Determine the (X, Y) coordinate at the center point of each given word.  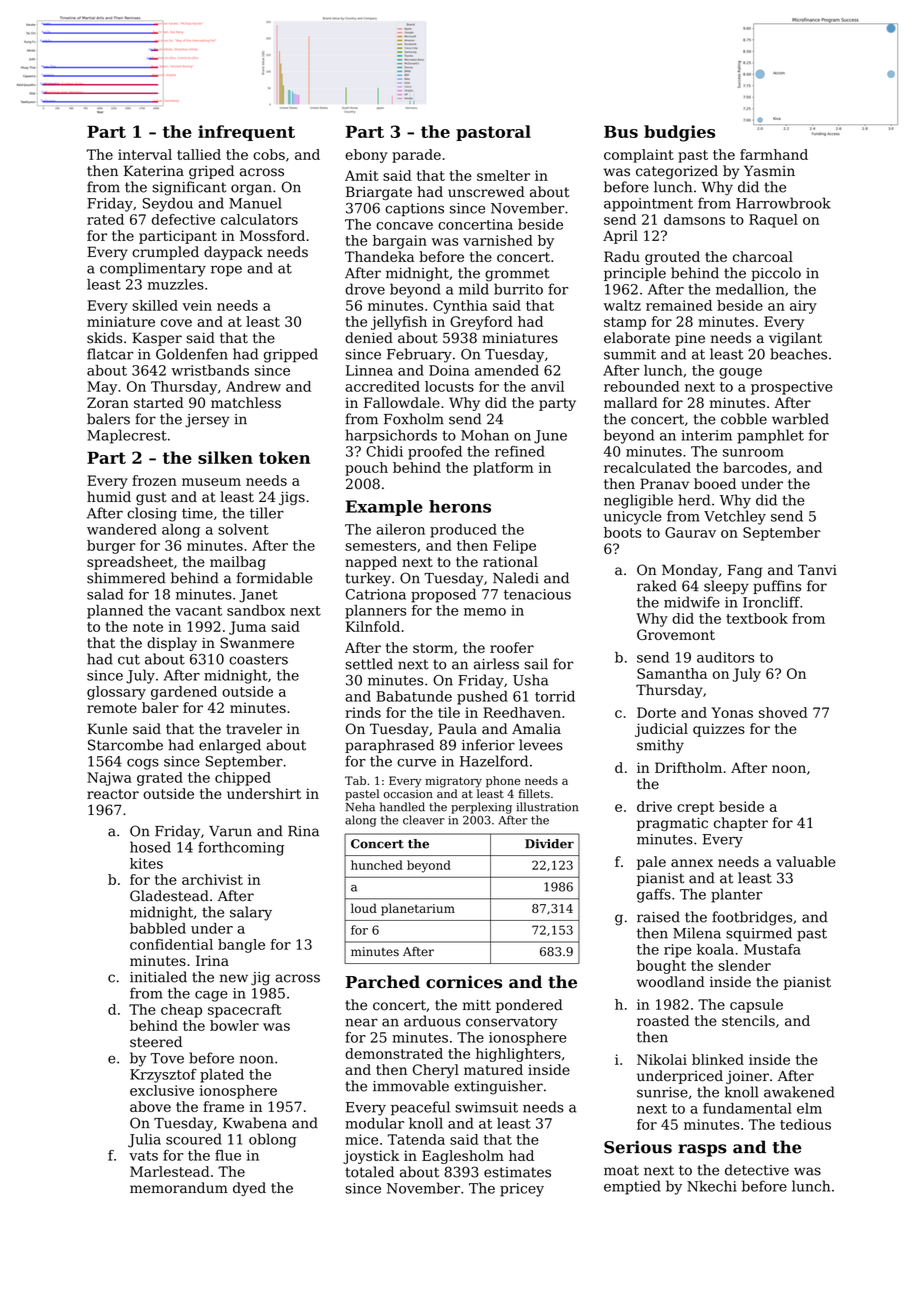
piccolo (776, 274)
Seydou (168, 204)
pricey (522, 1190)
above (150, 1106)
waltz (622, 305)
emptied (632, 1187)
